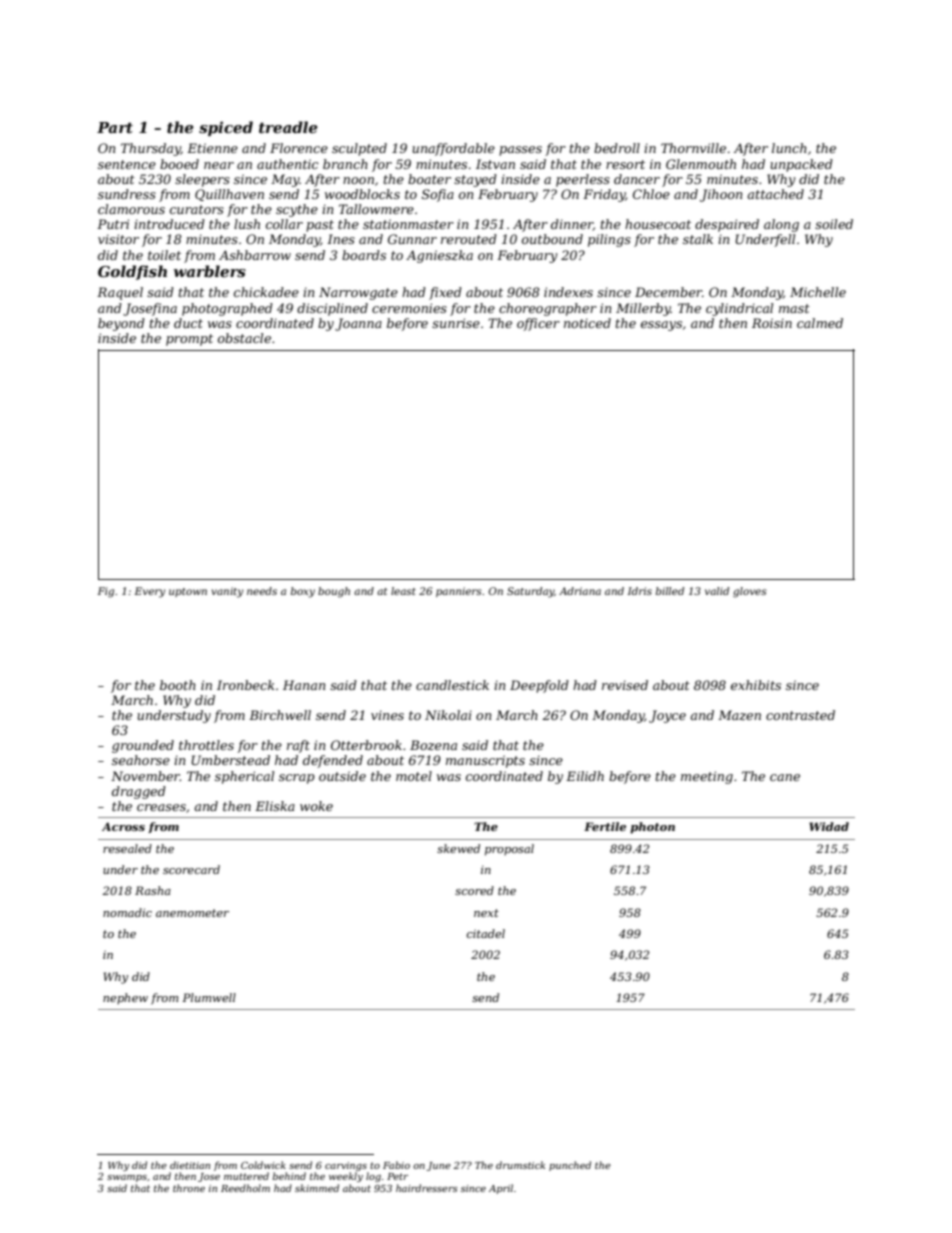 The width and height of the screenshot is (952, 1233). What do you see at coordinates (538, 324) in the screenshot?
I see `officer` at bounding box center [538, 324].
